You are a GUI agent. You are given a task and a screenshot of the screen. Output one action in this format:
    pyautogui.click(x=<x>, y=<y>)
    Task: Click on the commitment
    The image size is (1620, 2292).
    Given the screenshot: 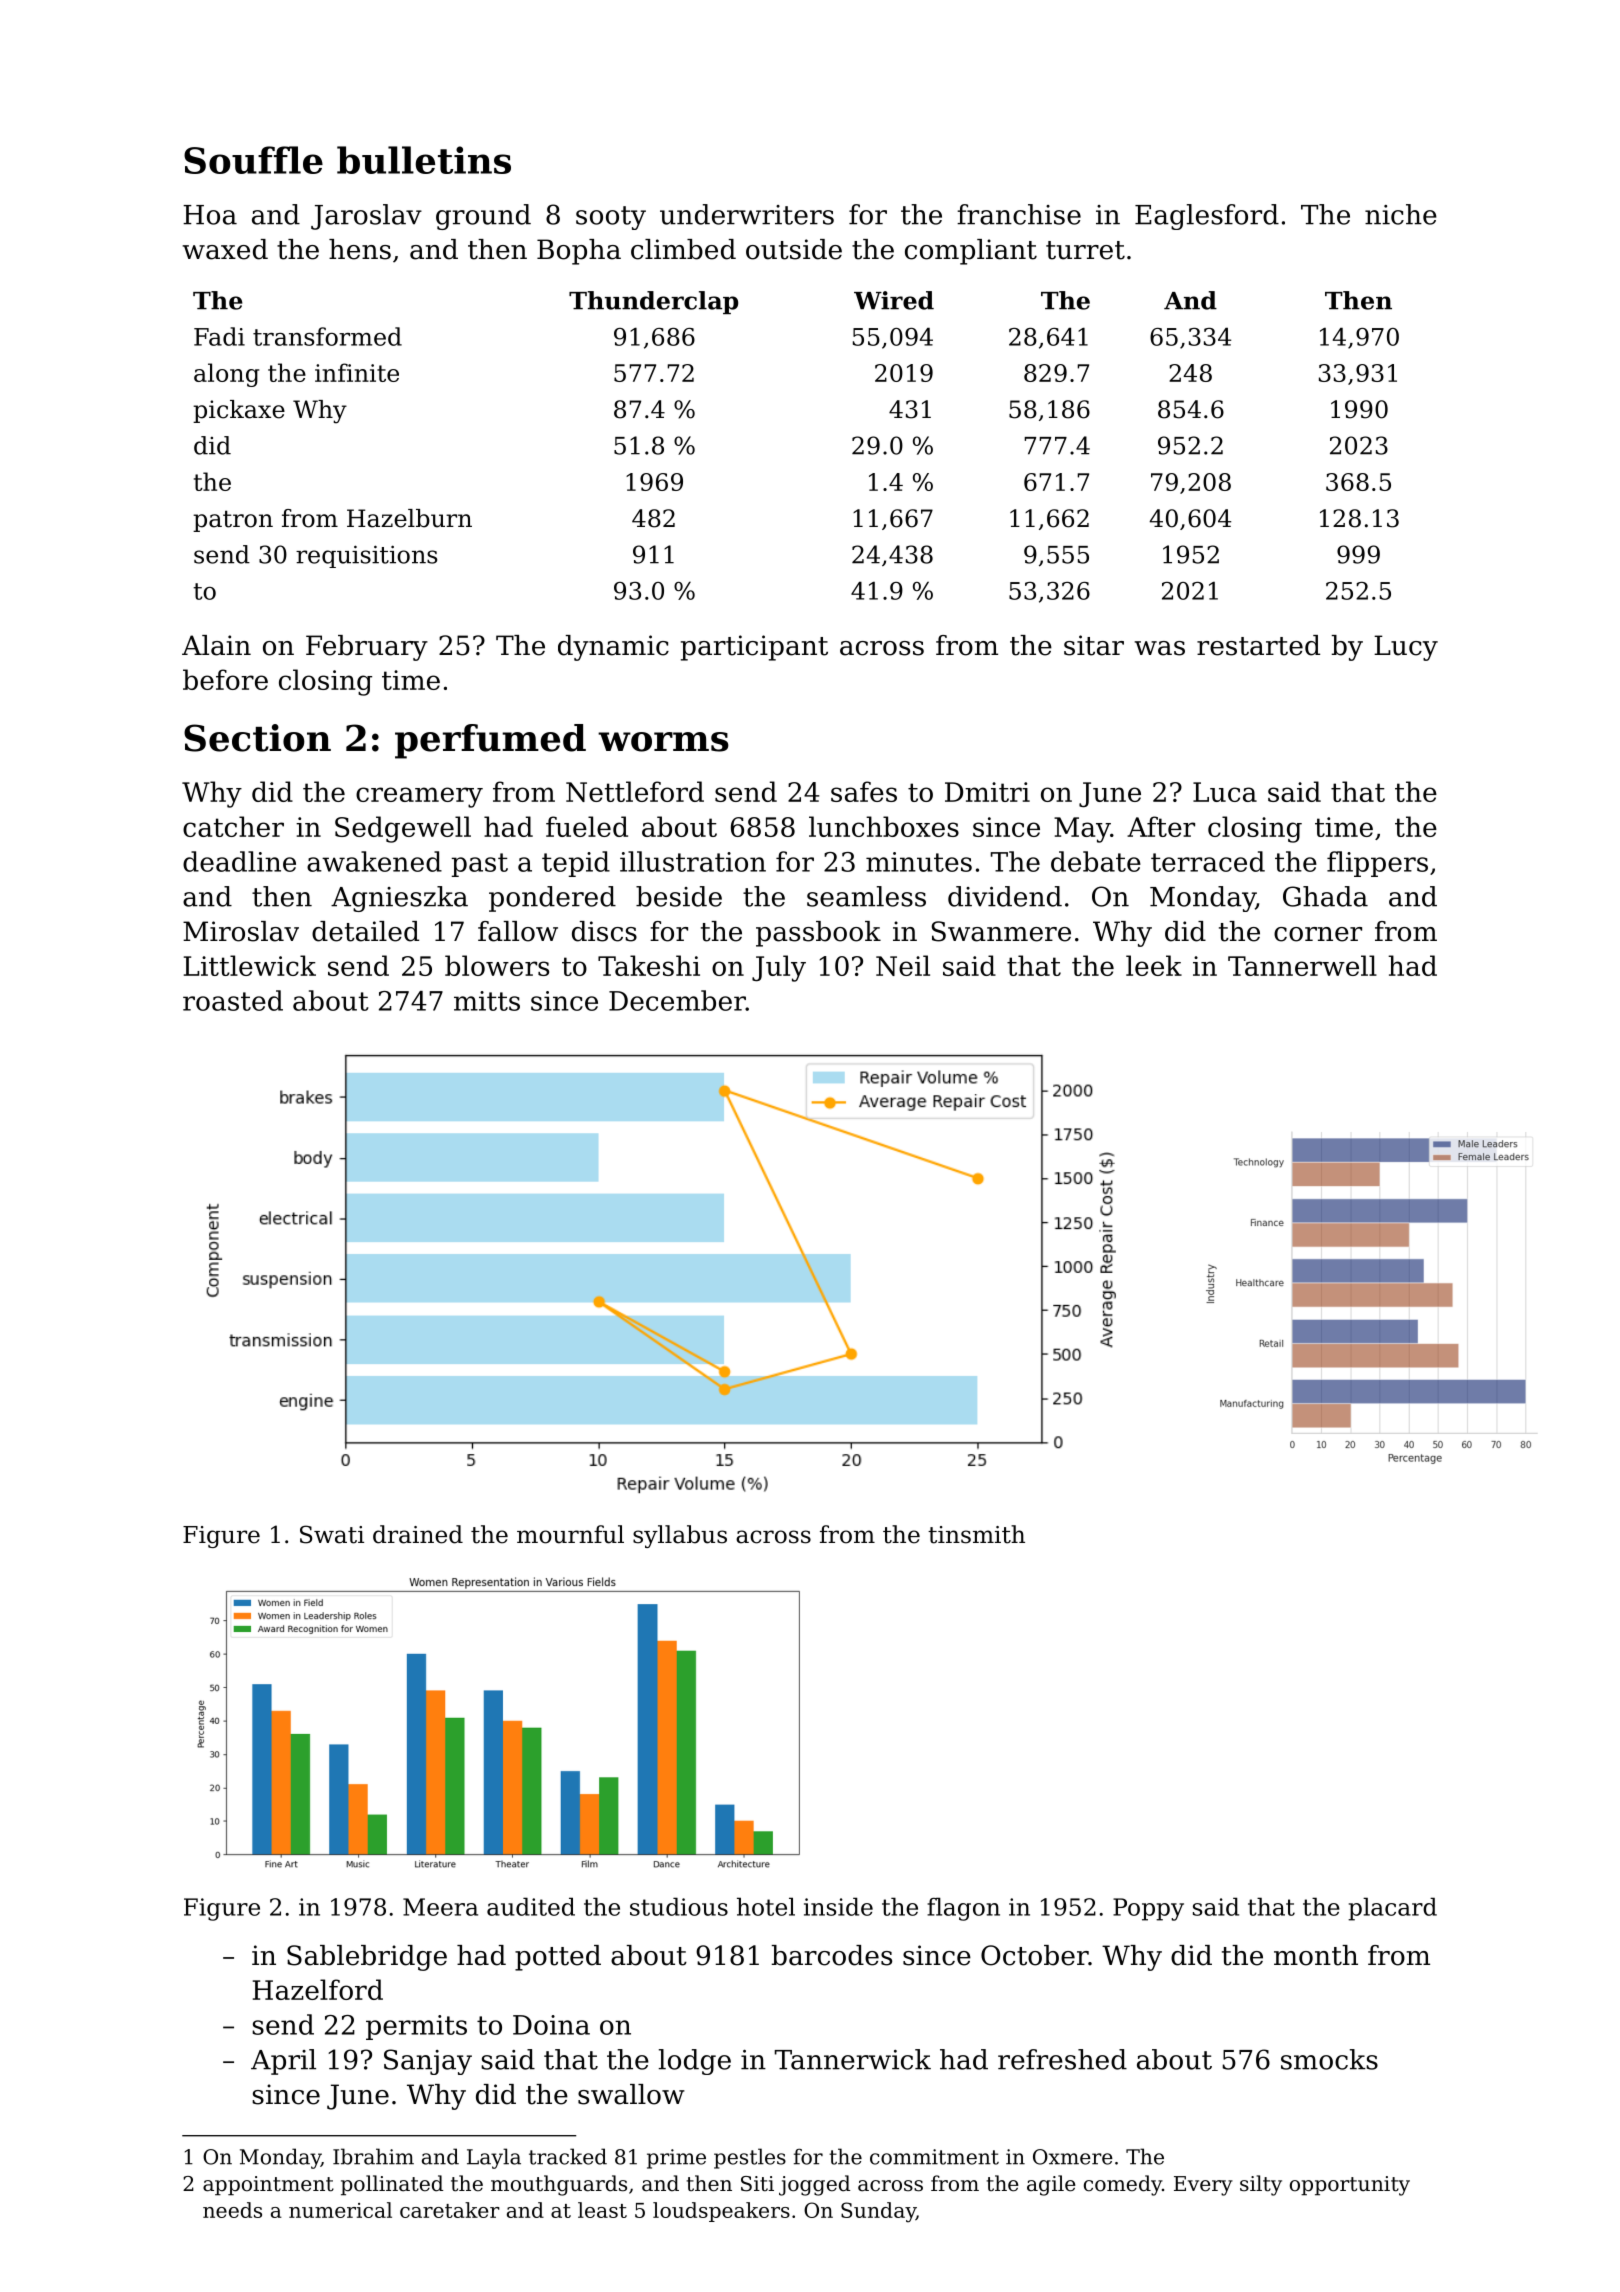 What is the action you would take?
    pyautogui.click(x=934, y=2157)
